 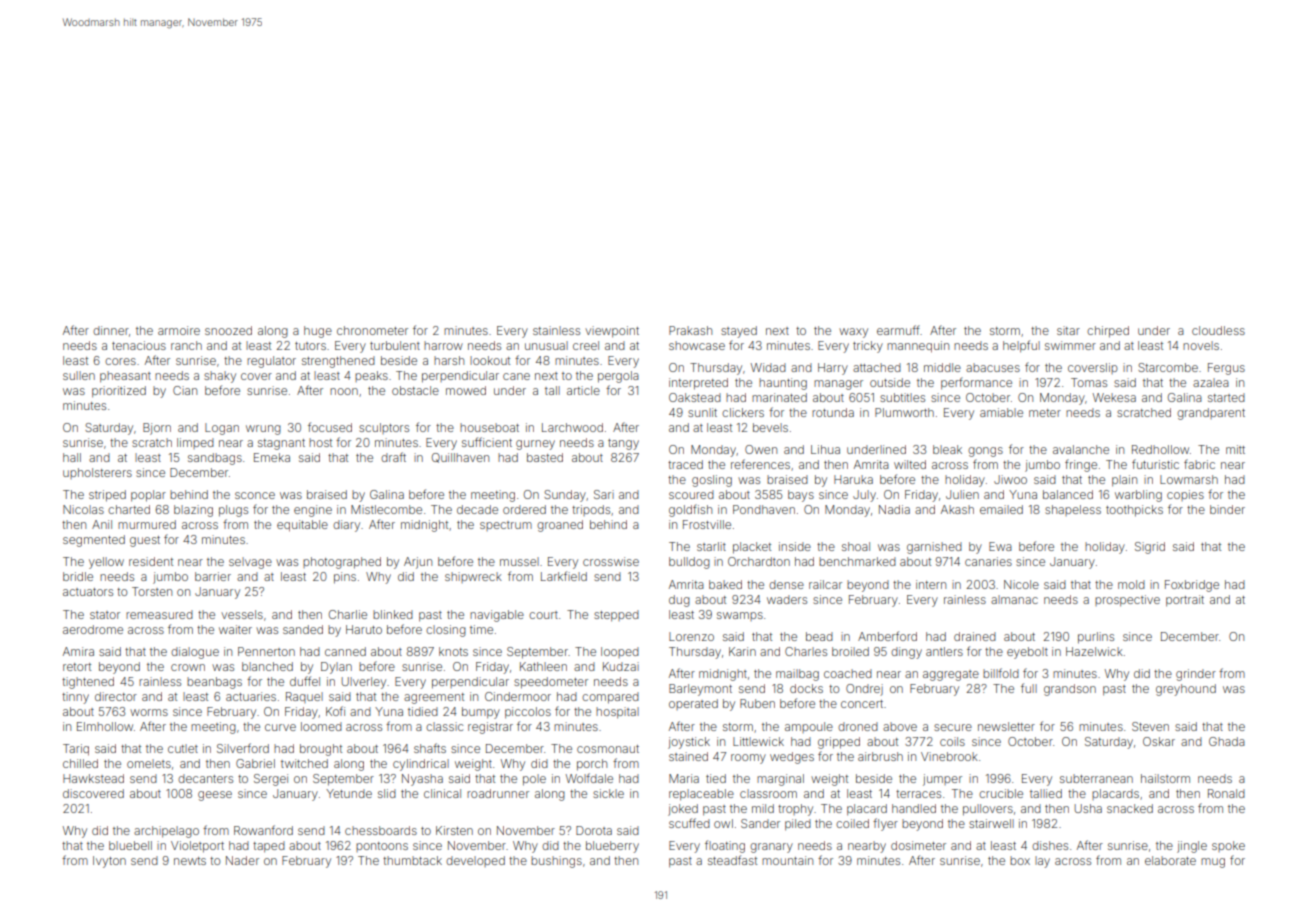 I want to click on Pondhaven, so click(x=764, y=509).
